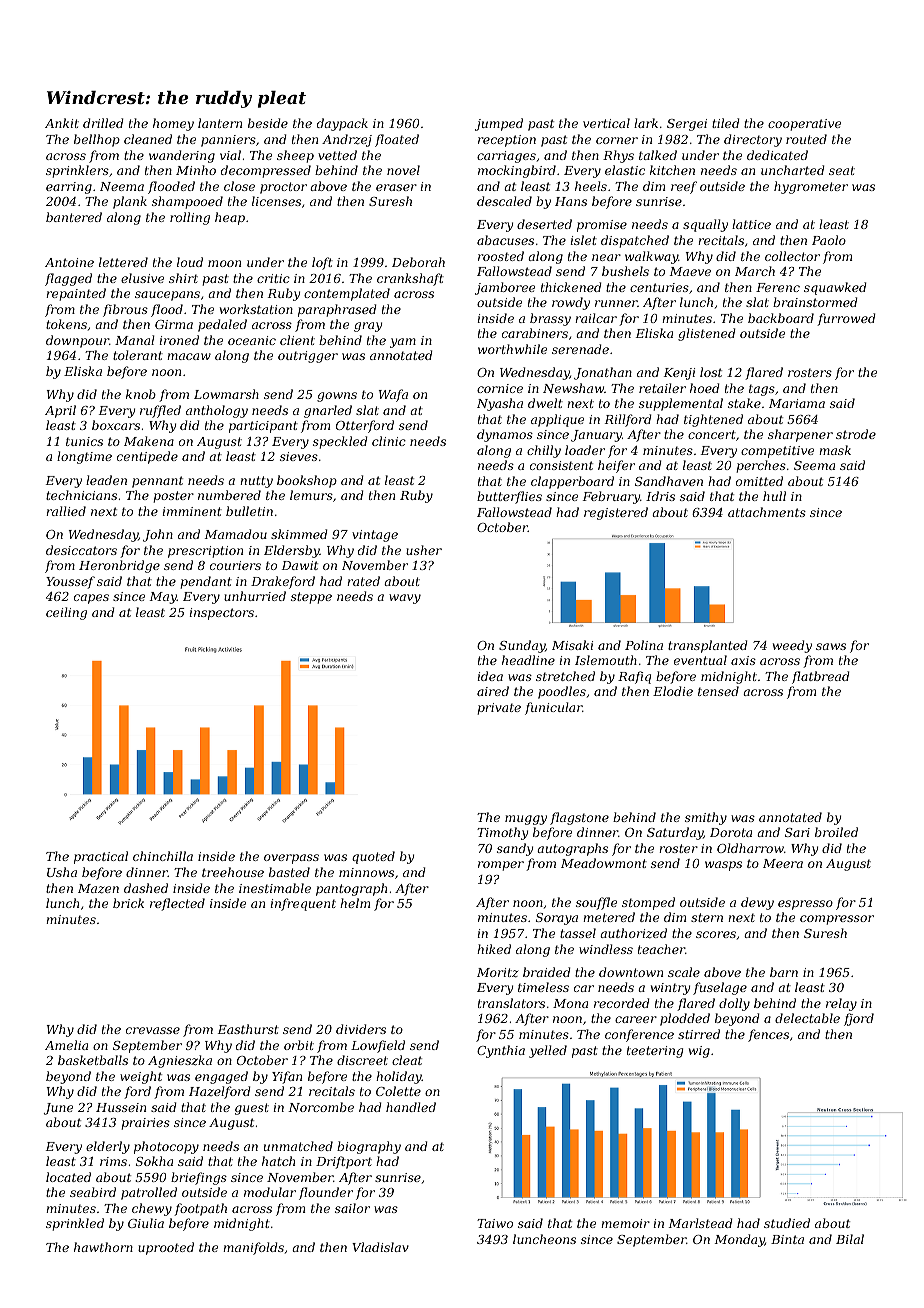 The image size is (924, 1308). What do you see at coordinates (499, 124) in the screenshot?
I see `jumped` at bounding box center [499, 124].
